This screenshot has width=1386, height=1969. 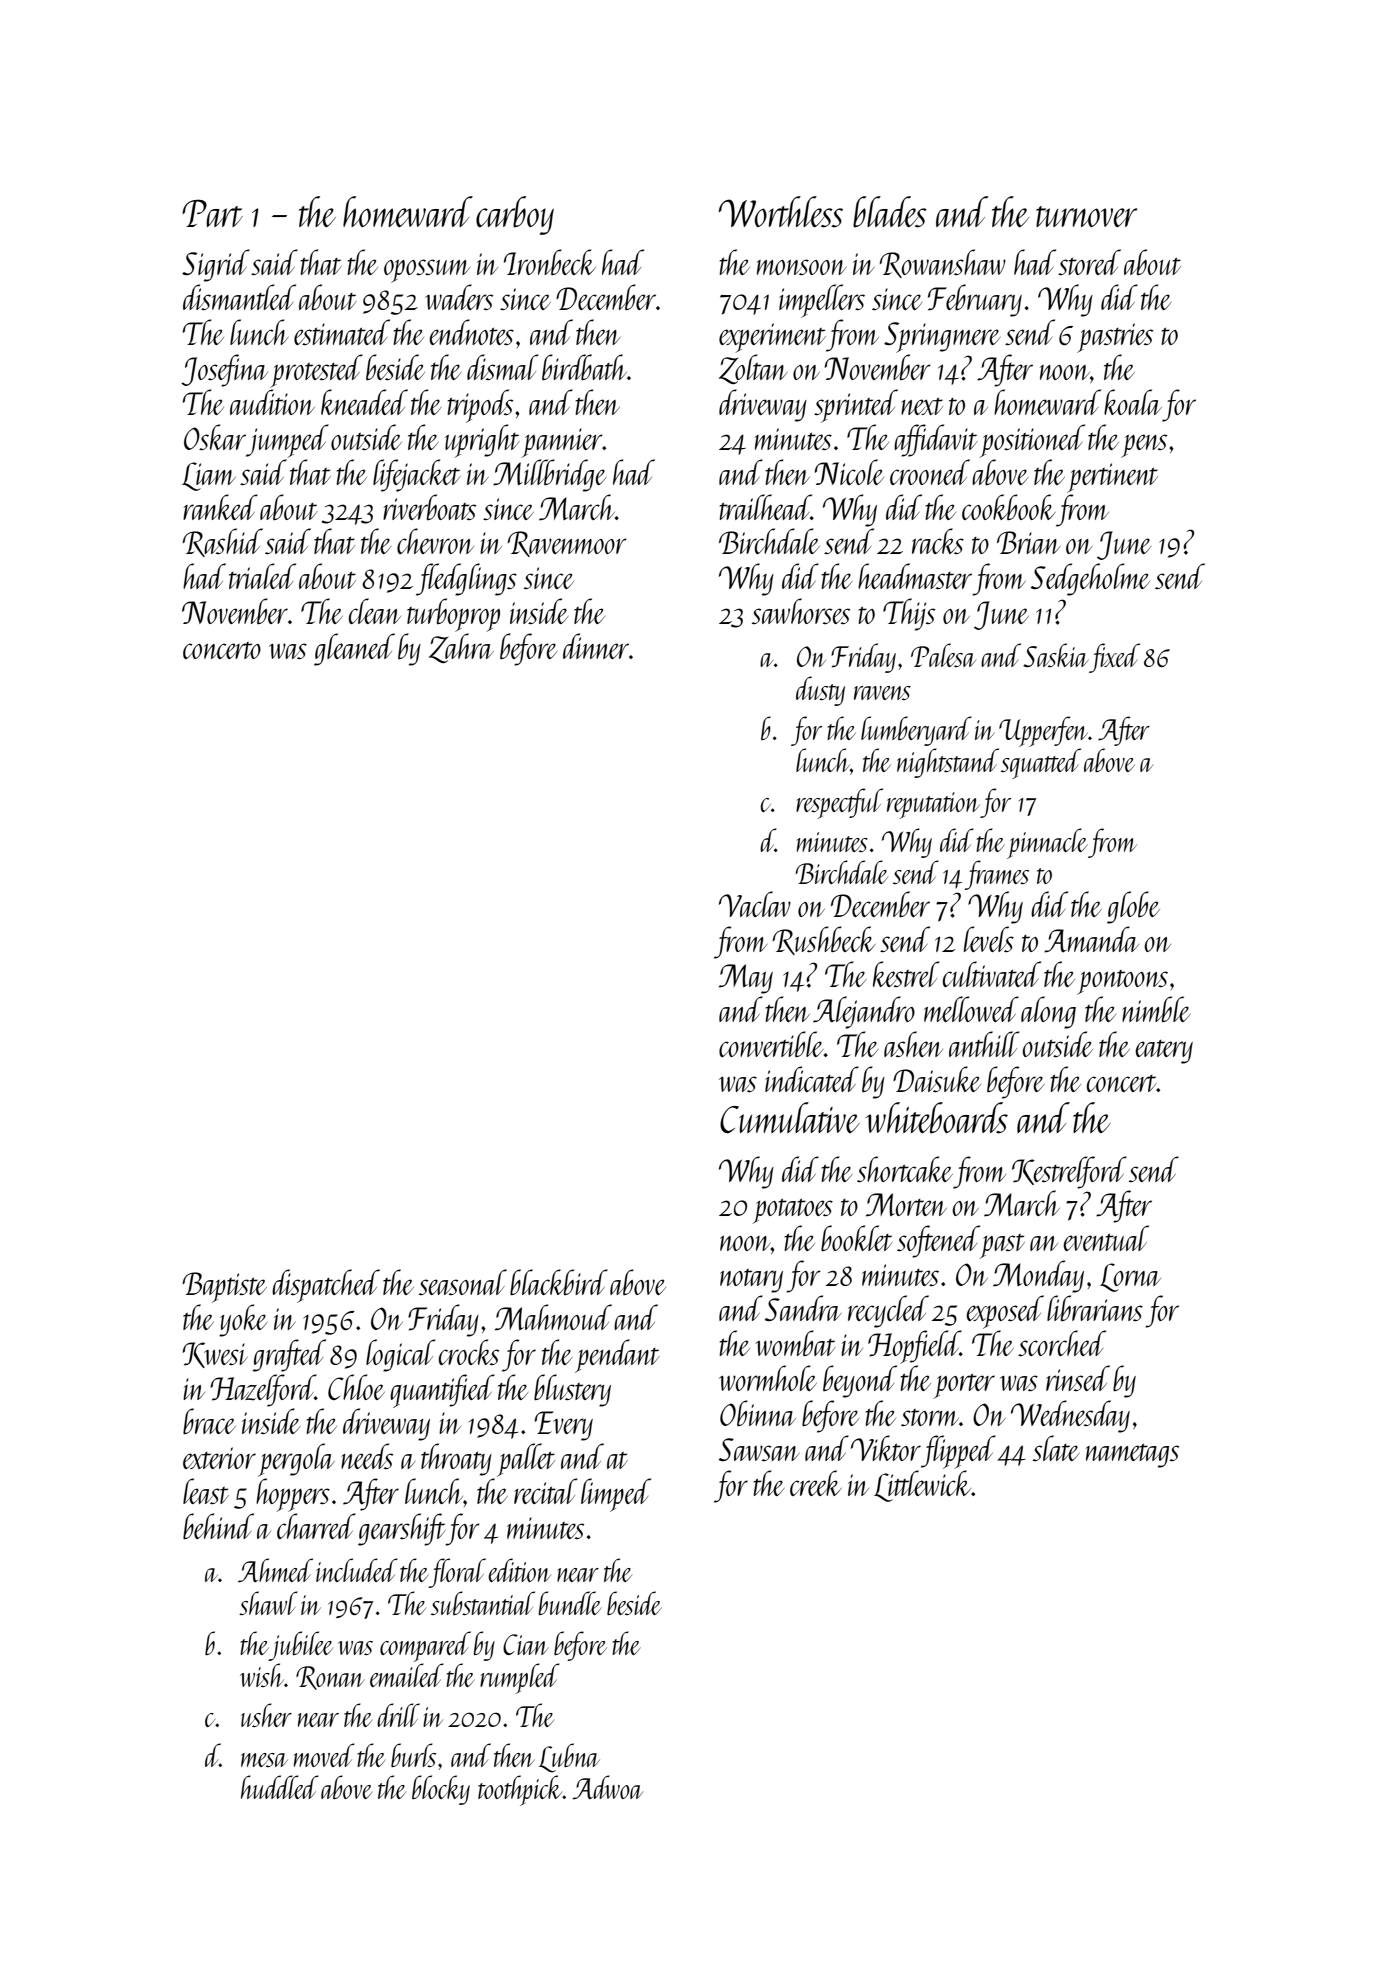 What do you see at coordinates (212, 213) in the screenshot?
I see `Part` at bounding box center [212, 213].
